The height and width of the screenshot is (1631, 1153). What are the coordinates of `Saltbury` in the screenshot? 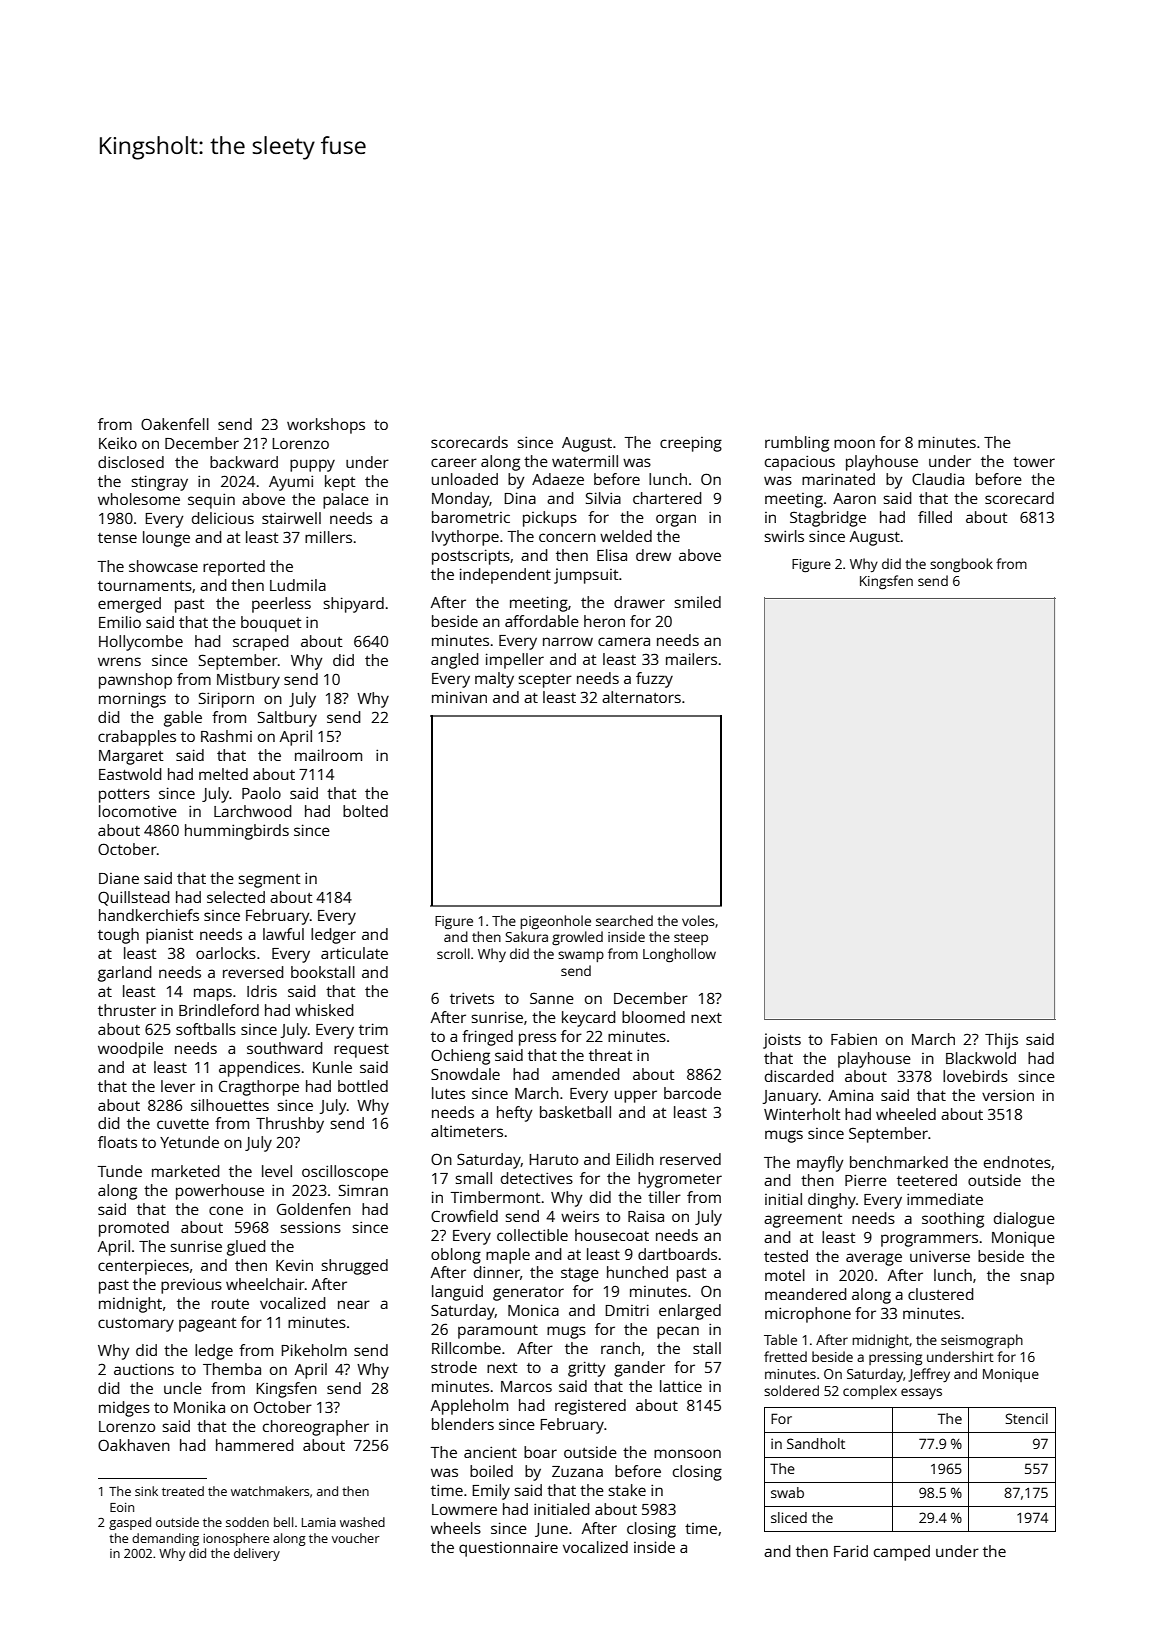 It's located at (287, 719).
